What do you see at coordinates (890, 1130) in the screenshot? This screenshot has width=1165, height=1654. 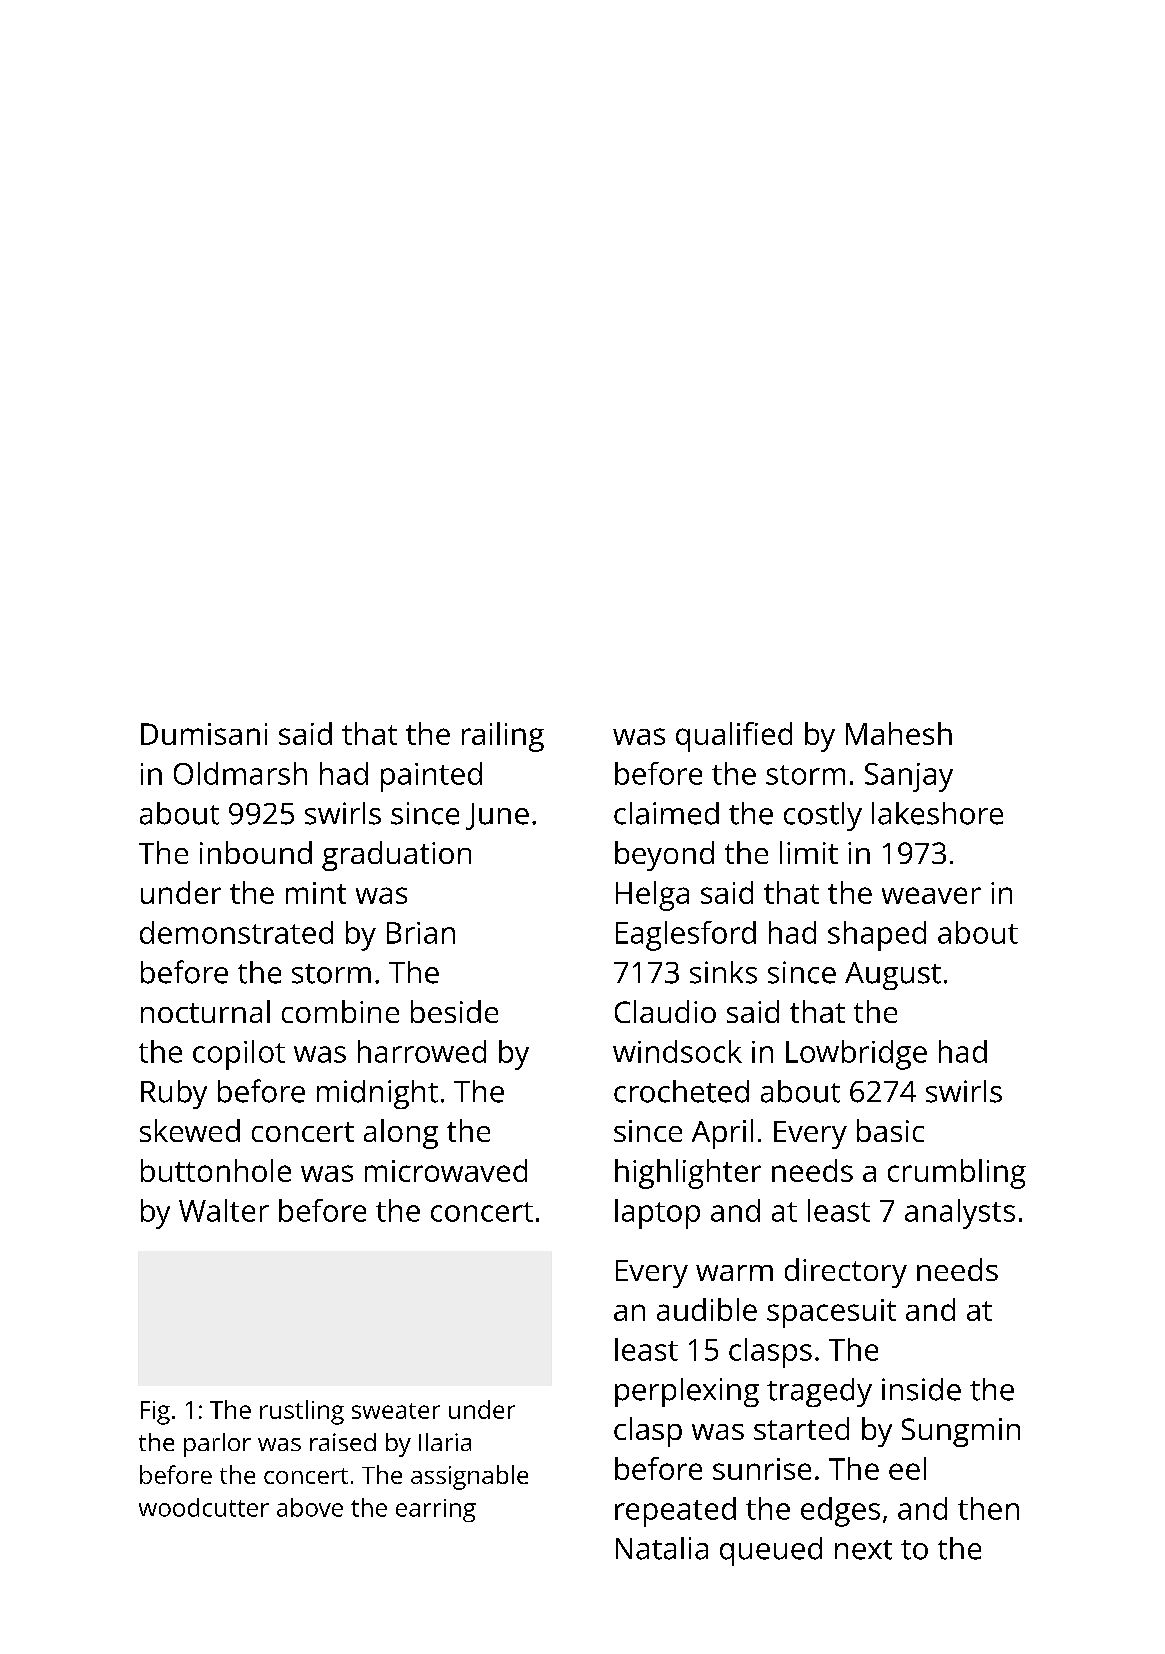 I see `basic` at bounding box center [890, 1130].
